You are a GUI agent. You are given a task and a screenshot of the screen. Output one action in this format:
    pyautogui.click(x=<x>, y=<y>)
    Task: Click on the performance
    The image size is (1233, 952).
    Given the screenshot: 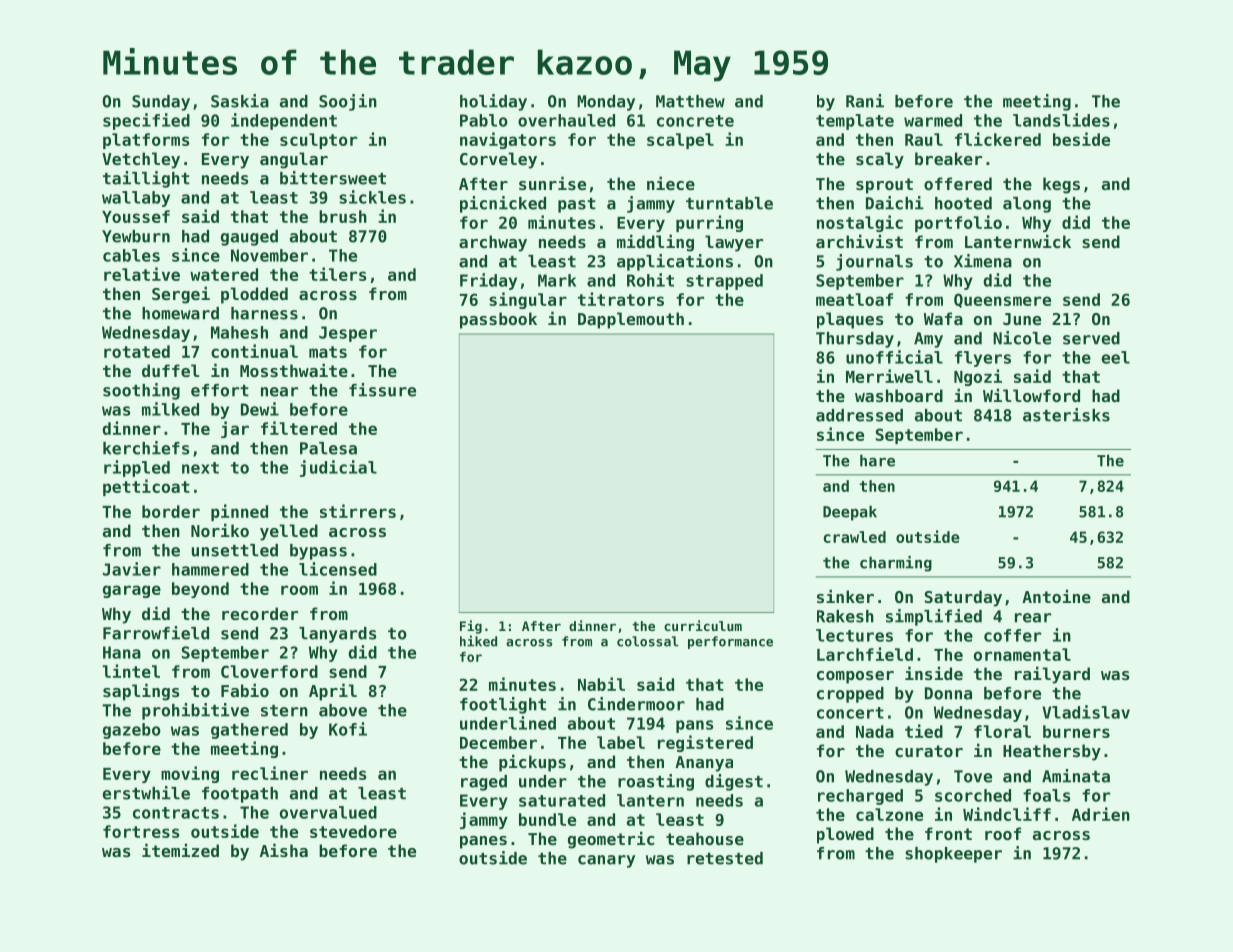 What is the action you would take?
    pyautogui.click(x=730, y=642)
